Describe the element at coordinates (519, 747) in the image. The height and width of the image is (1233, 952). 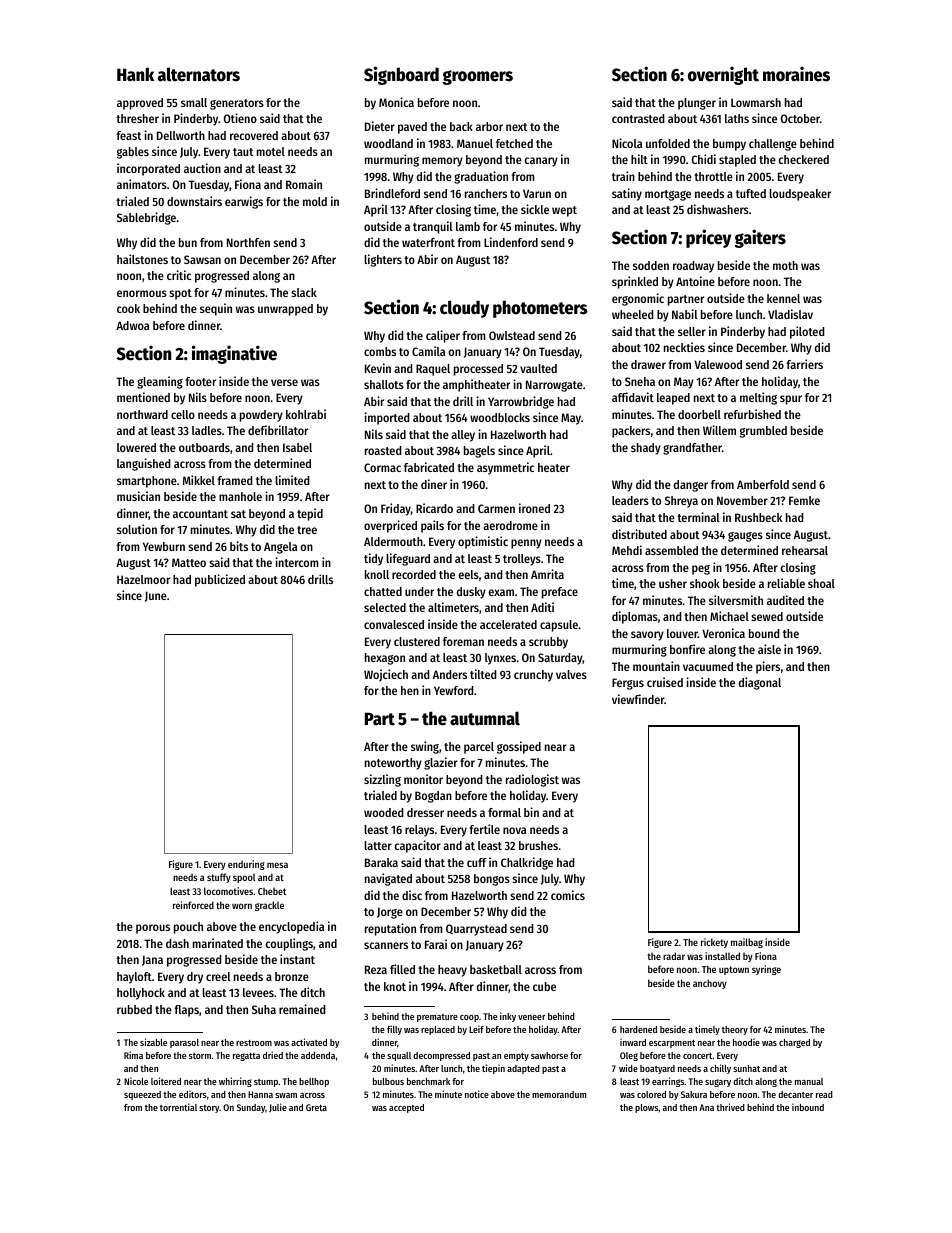
I see `gossiped` at that location.
